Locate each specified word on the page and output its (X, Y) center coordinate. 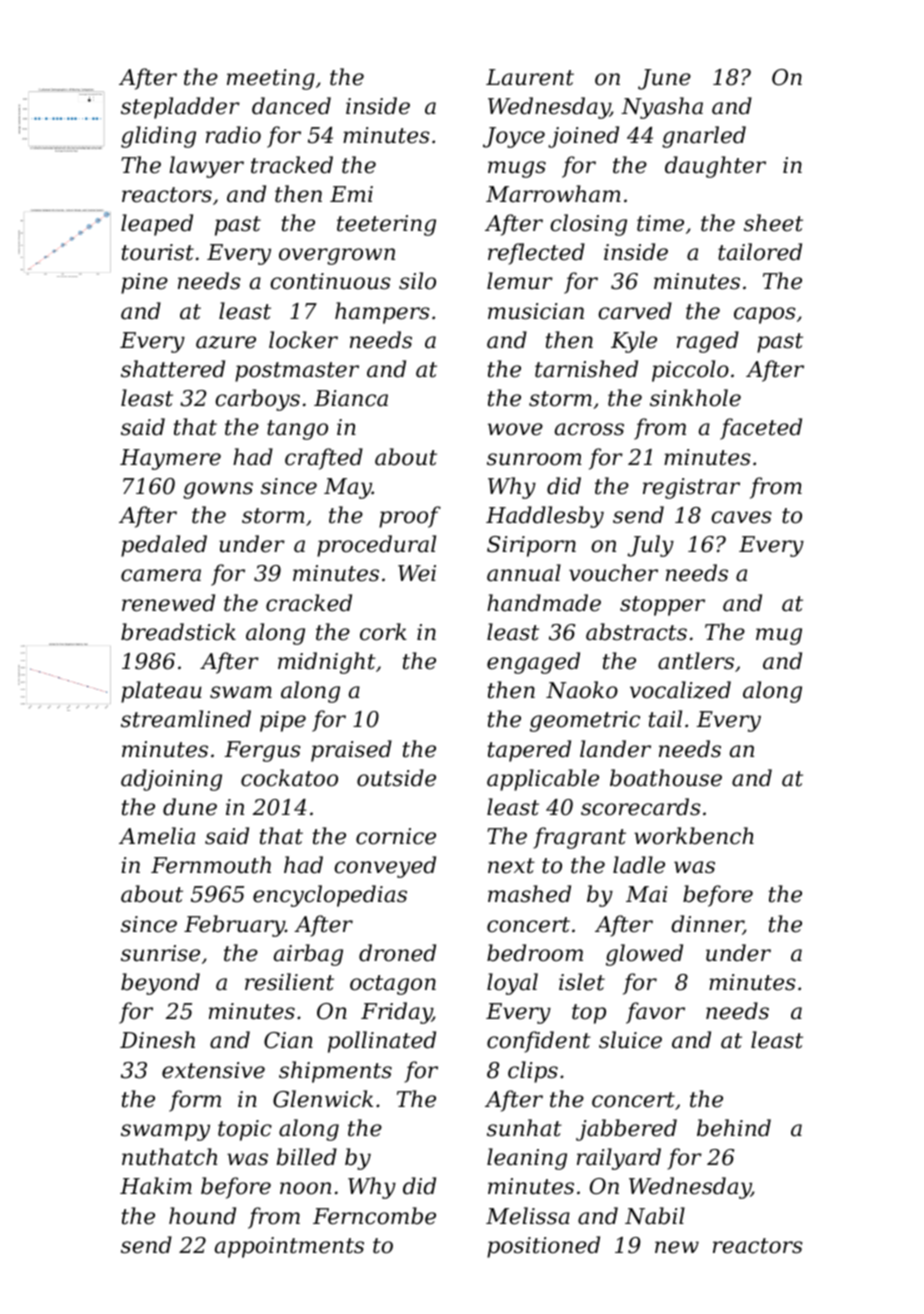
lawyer (206, 167)
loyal (512, 984)
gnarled (704, 137)
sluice (630, 1040)
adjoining (171, 780)
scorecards (641, 807)
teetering (386, 225)
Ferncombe (374, 1216)
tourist (158, 252)
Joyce (514, 137)
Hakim (156, 1186)
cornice (396, 836)
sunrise (160, 953)
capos (765, 315)
